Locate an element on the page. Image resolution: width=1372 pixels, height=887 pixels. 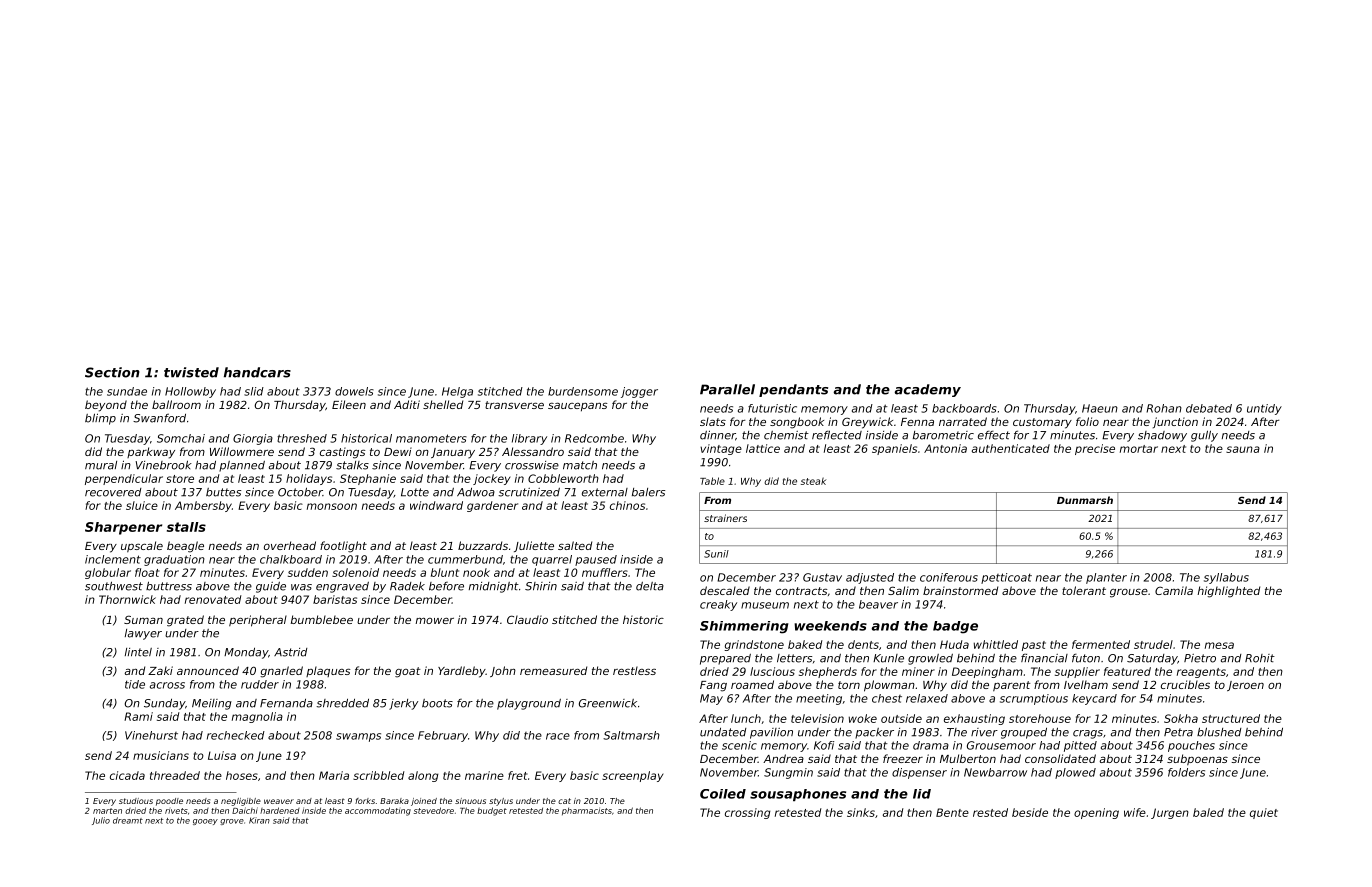
blushed is located at coordinates (1219, 732).
